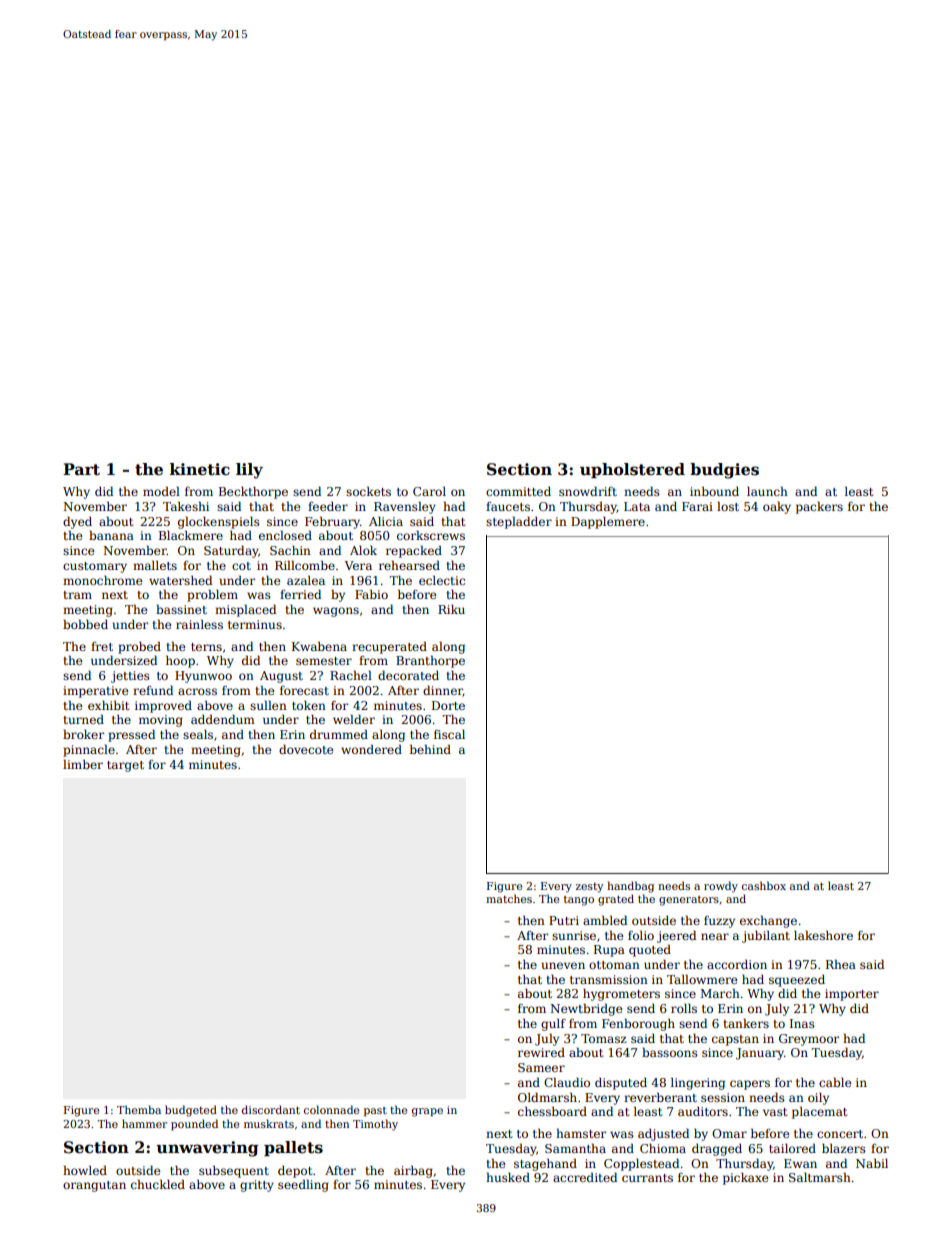  I want to click on Carol, so click(429, 491).
